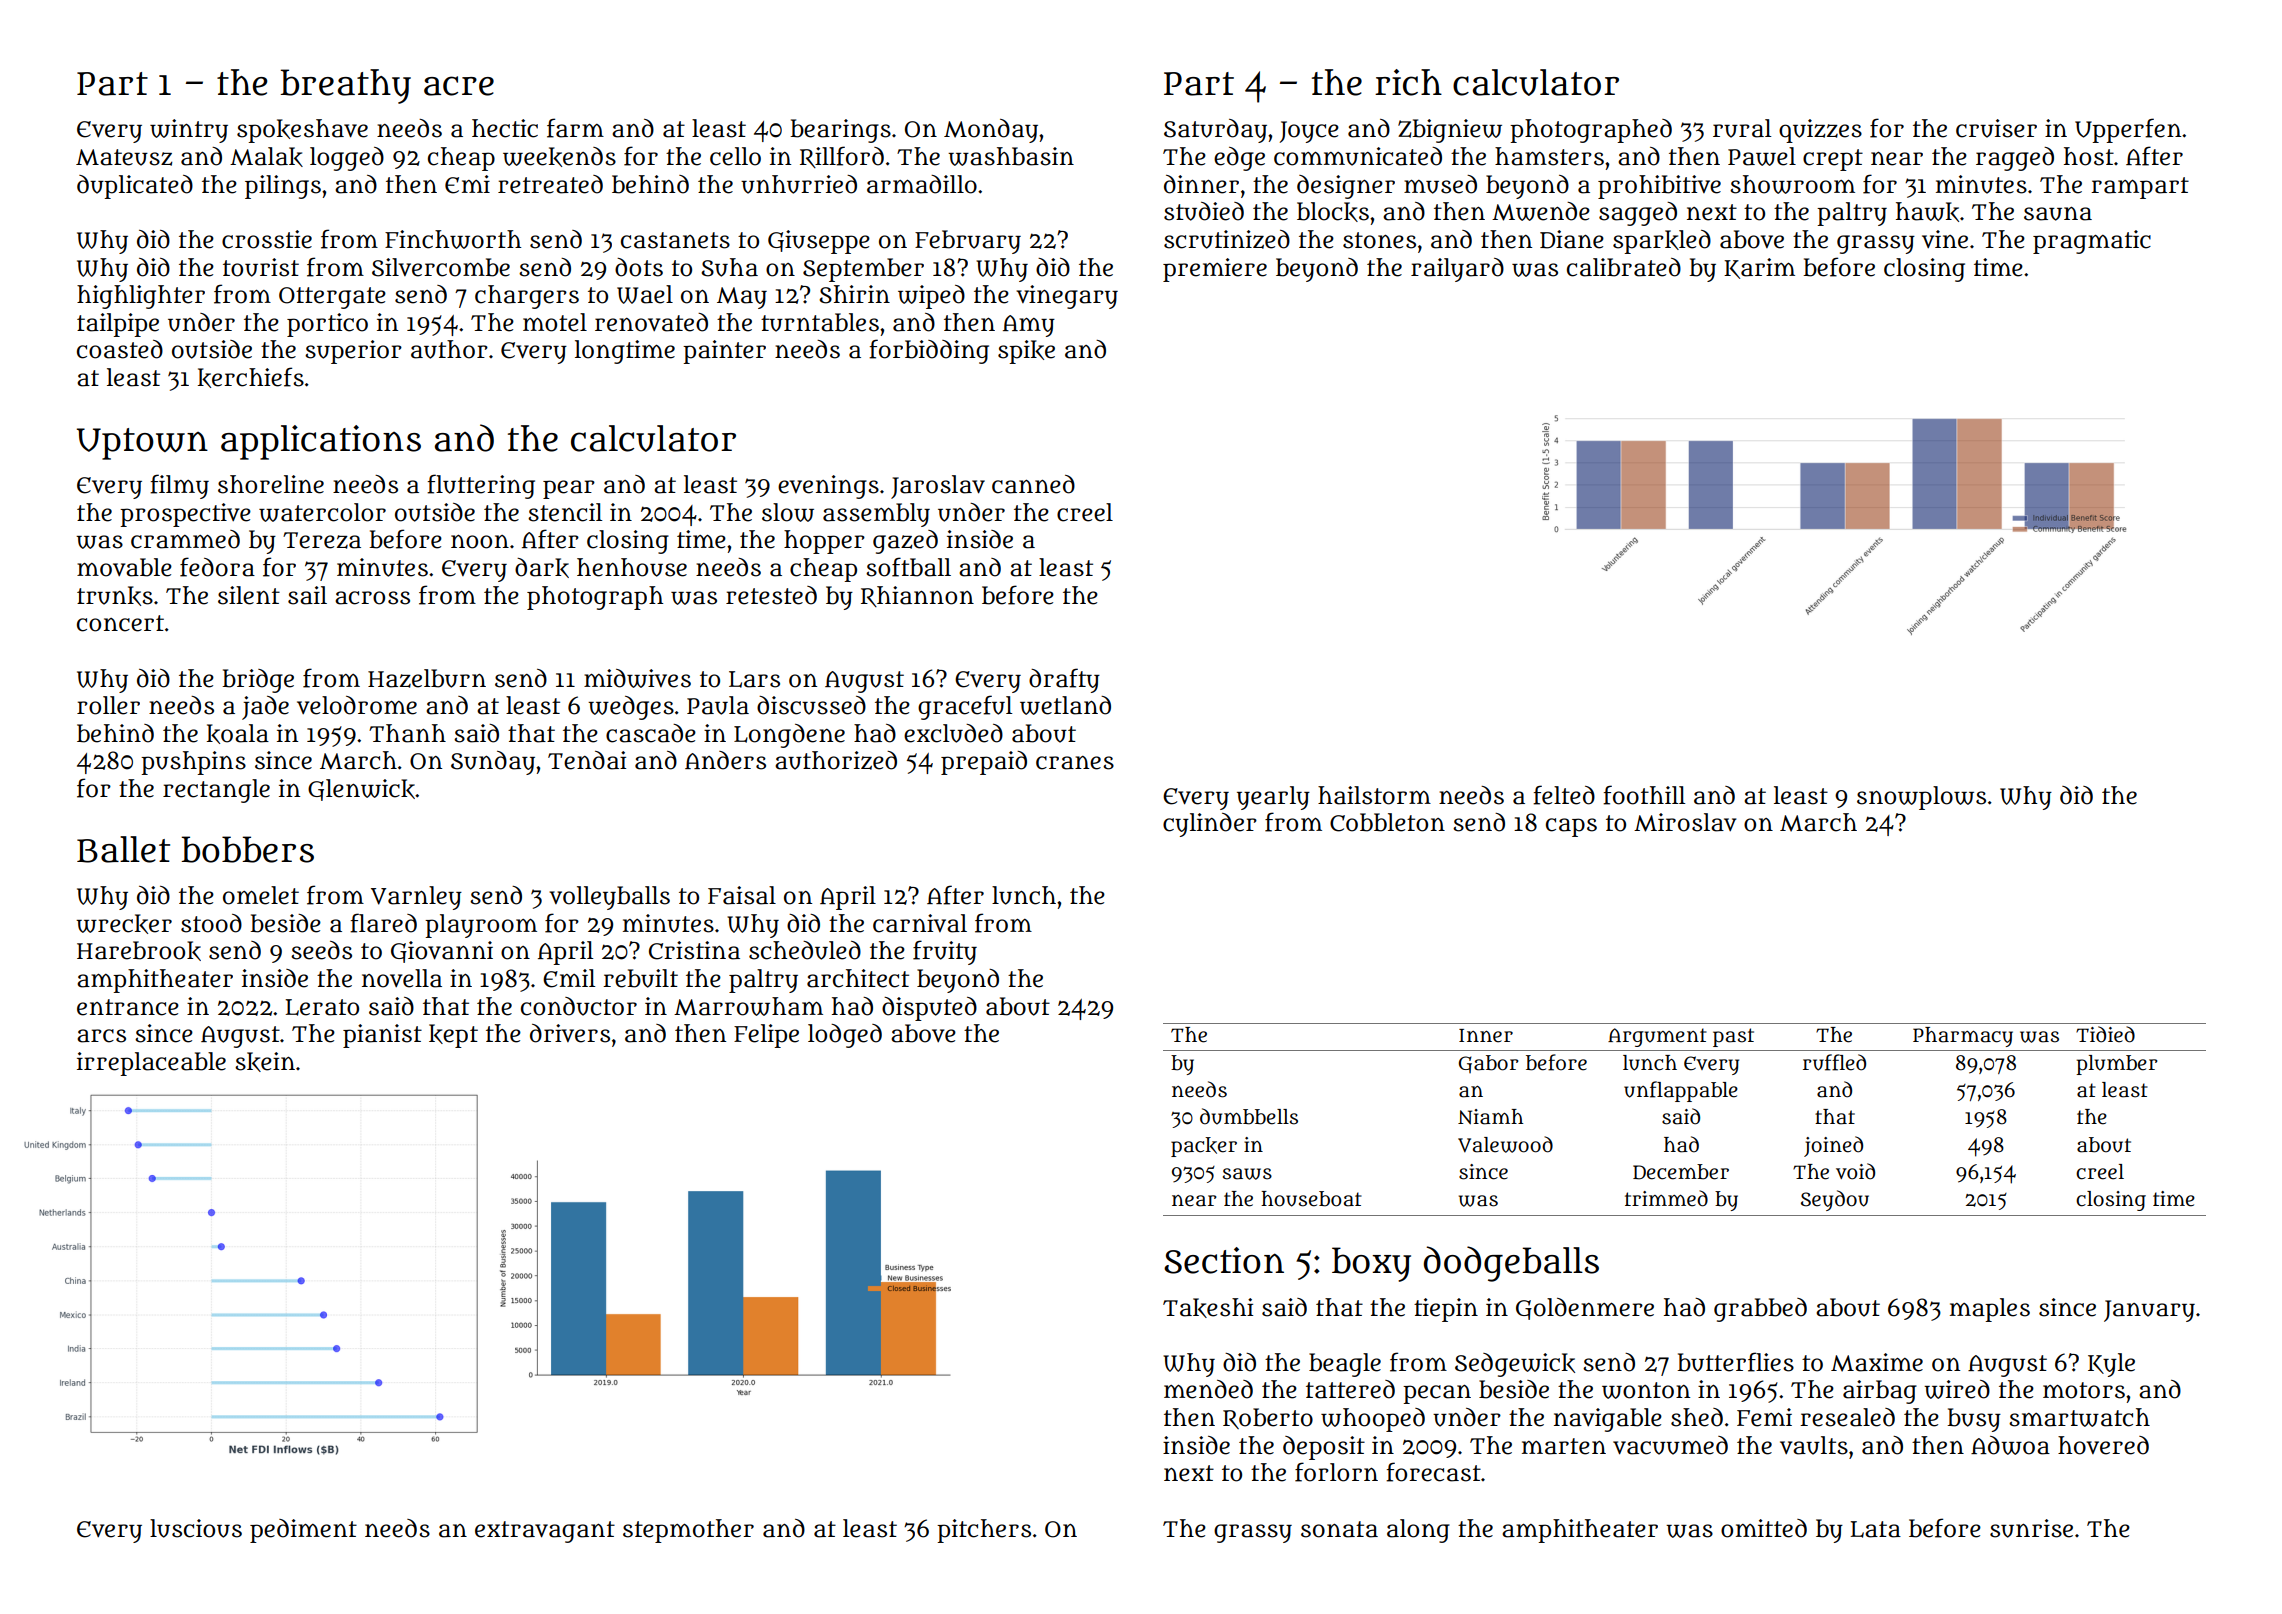  Describe the element at coordinates (480, 542) in the document. I see `noon` at that location.
